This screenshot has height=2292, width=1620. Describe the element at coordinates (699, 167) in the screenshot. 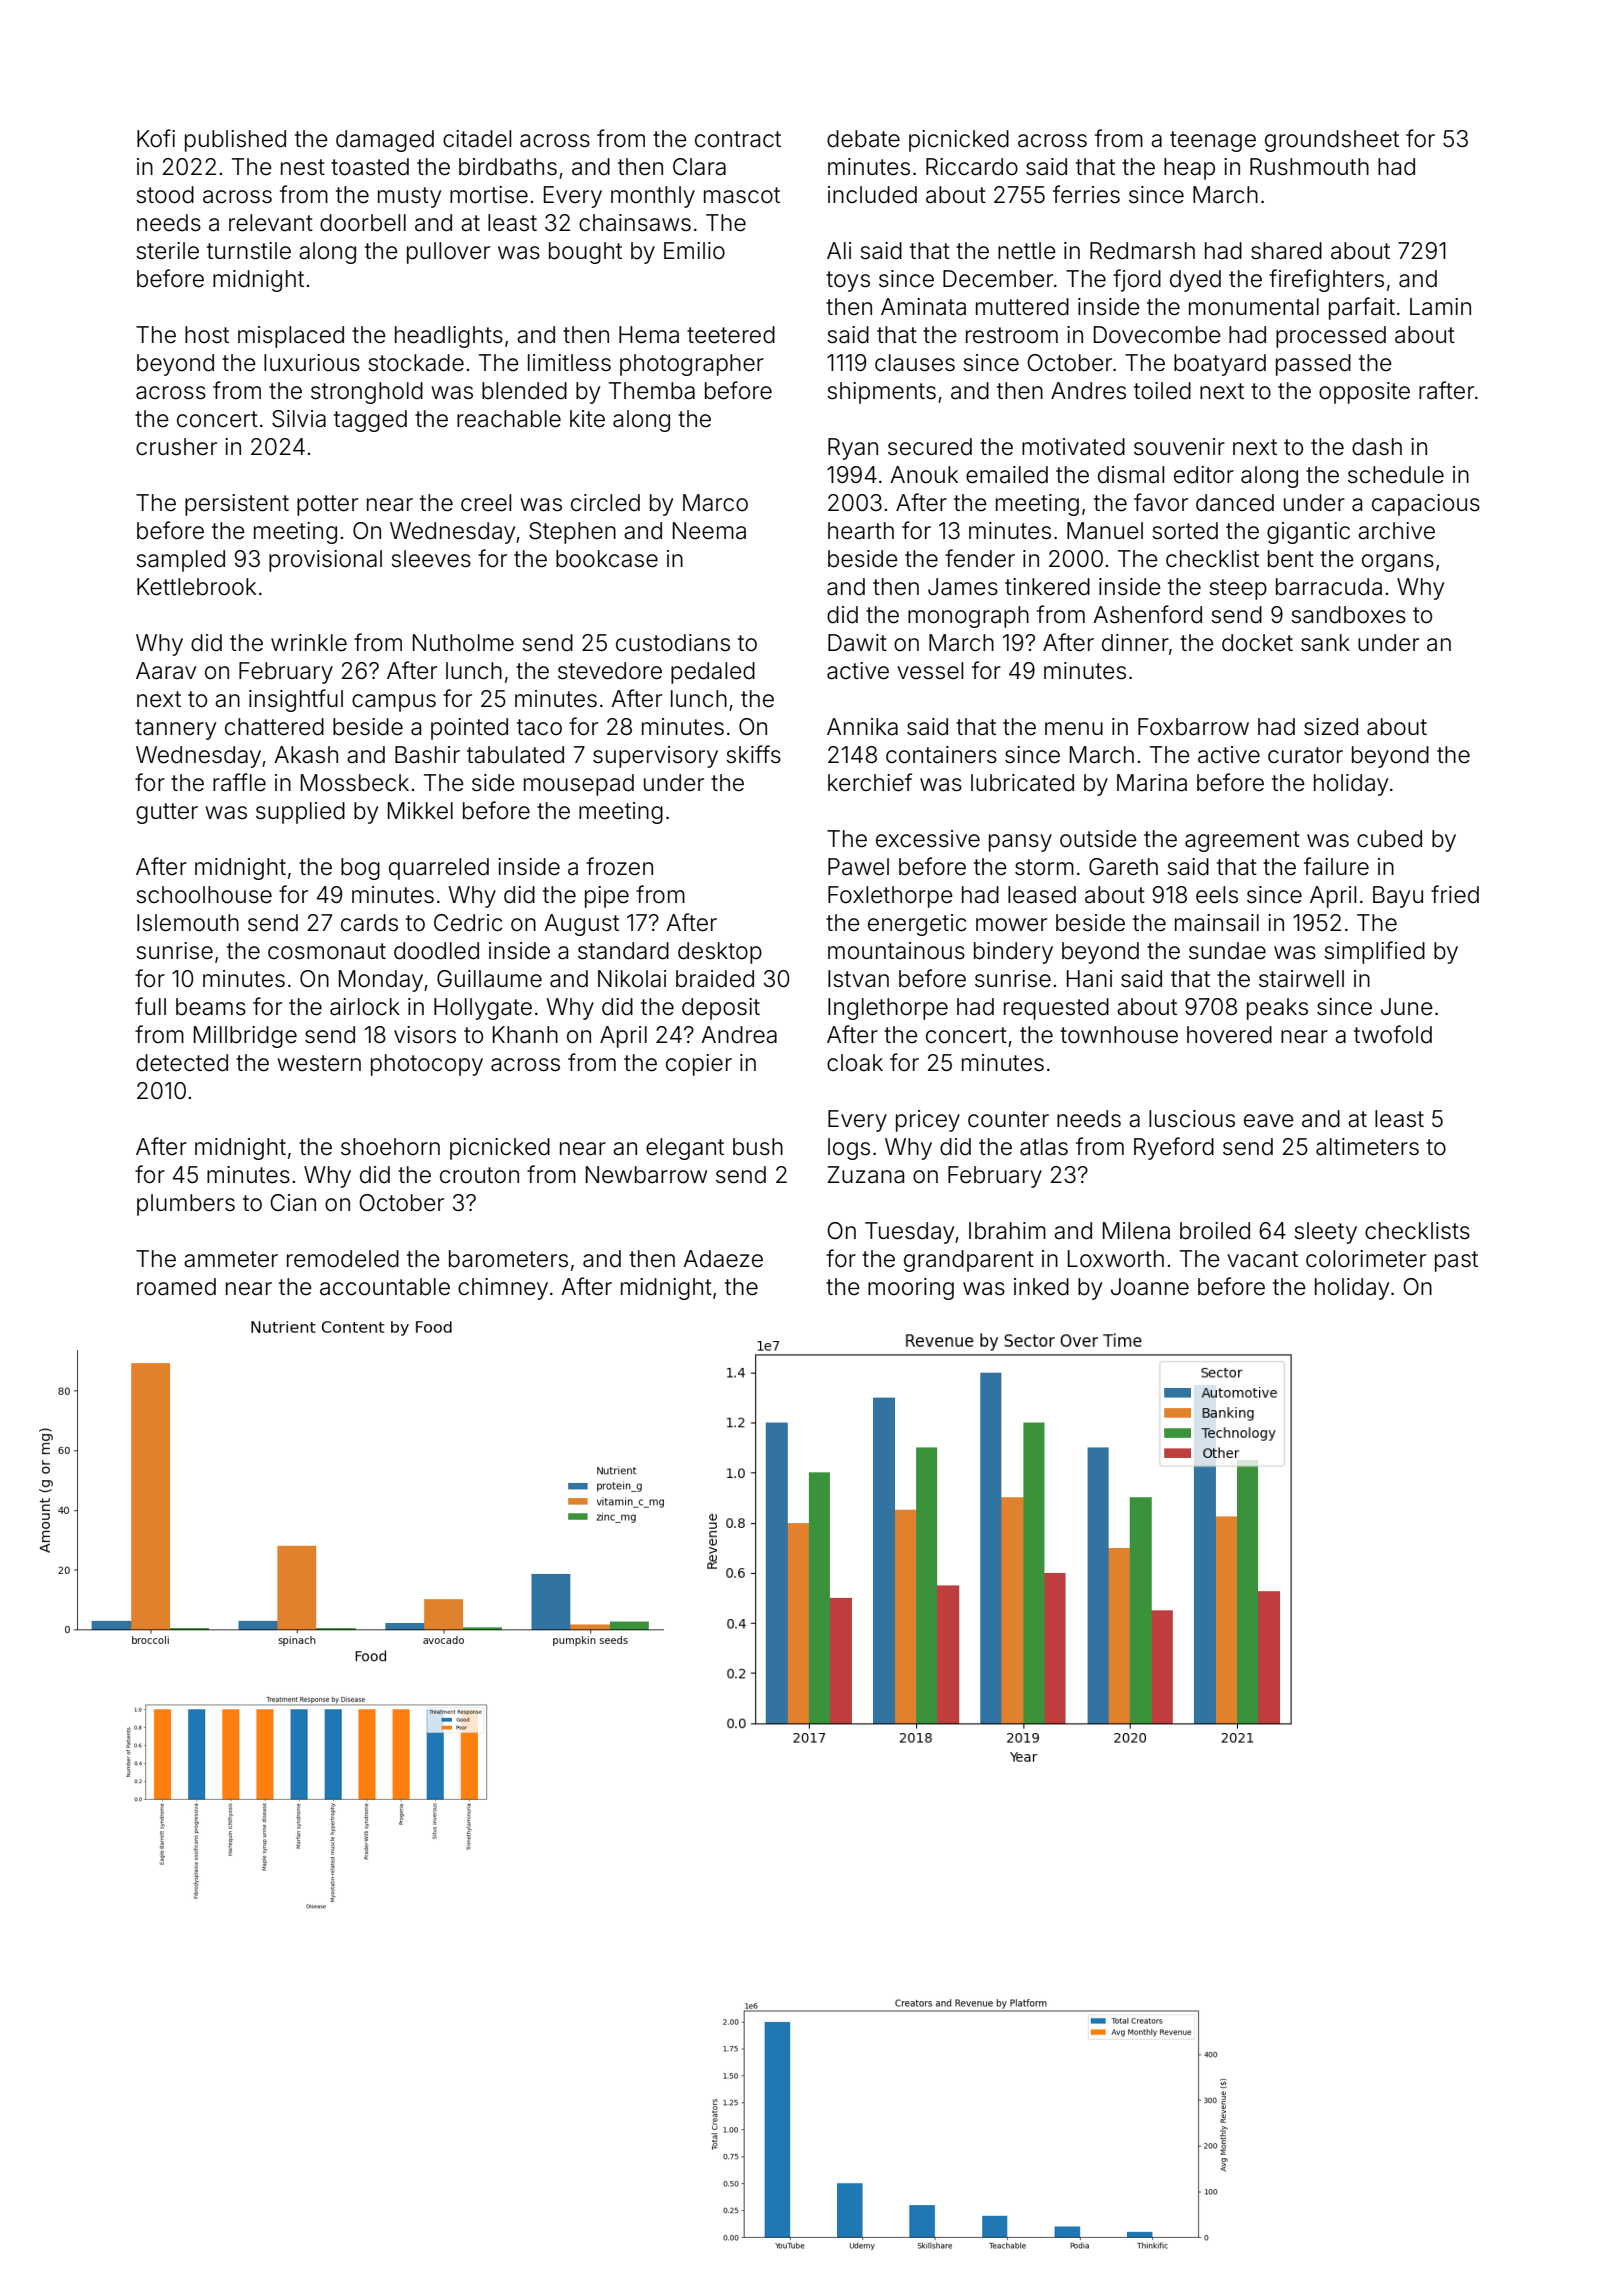

I see `Clara` at that location.
